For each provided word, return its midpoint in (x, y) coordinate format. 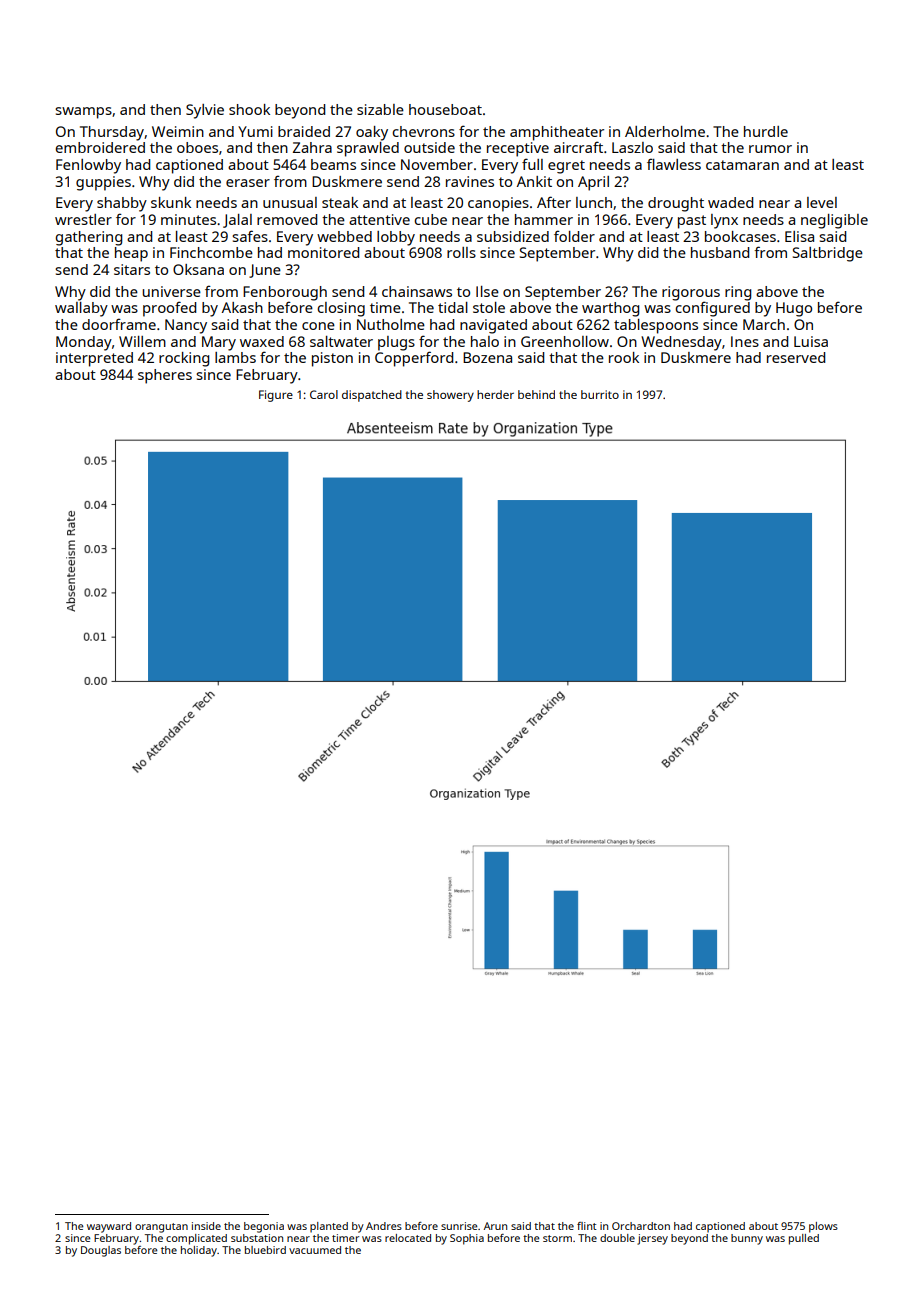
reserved (796, 357)
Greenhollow (565, 341)
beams (333, 164)
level (822, 202)
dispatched (372, 396)
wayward (109, 1227)
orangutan (161, 1228)
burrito (600, 394)
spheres (165, 376)
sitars (132, 269)
